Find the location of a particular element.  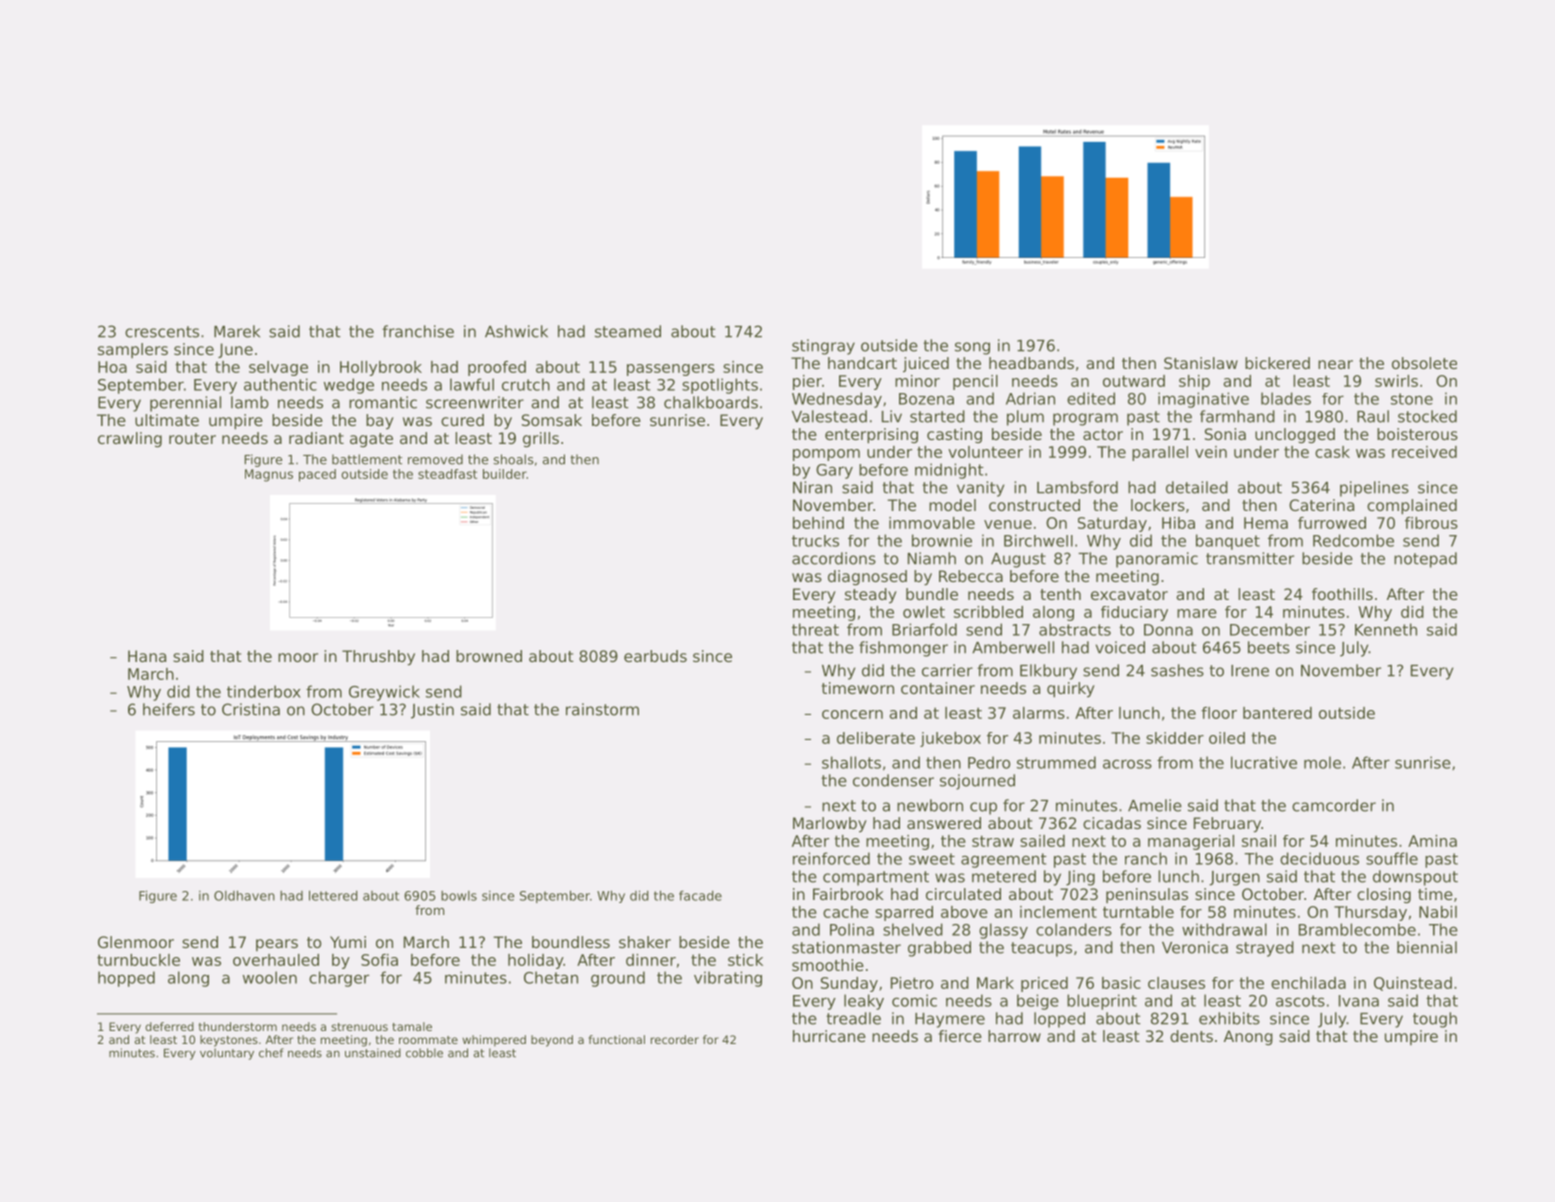

Cristina is located at coordinates (251, 709).
